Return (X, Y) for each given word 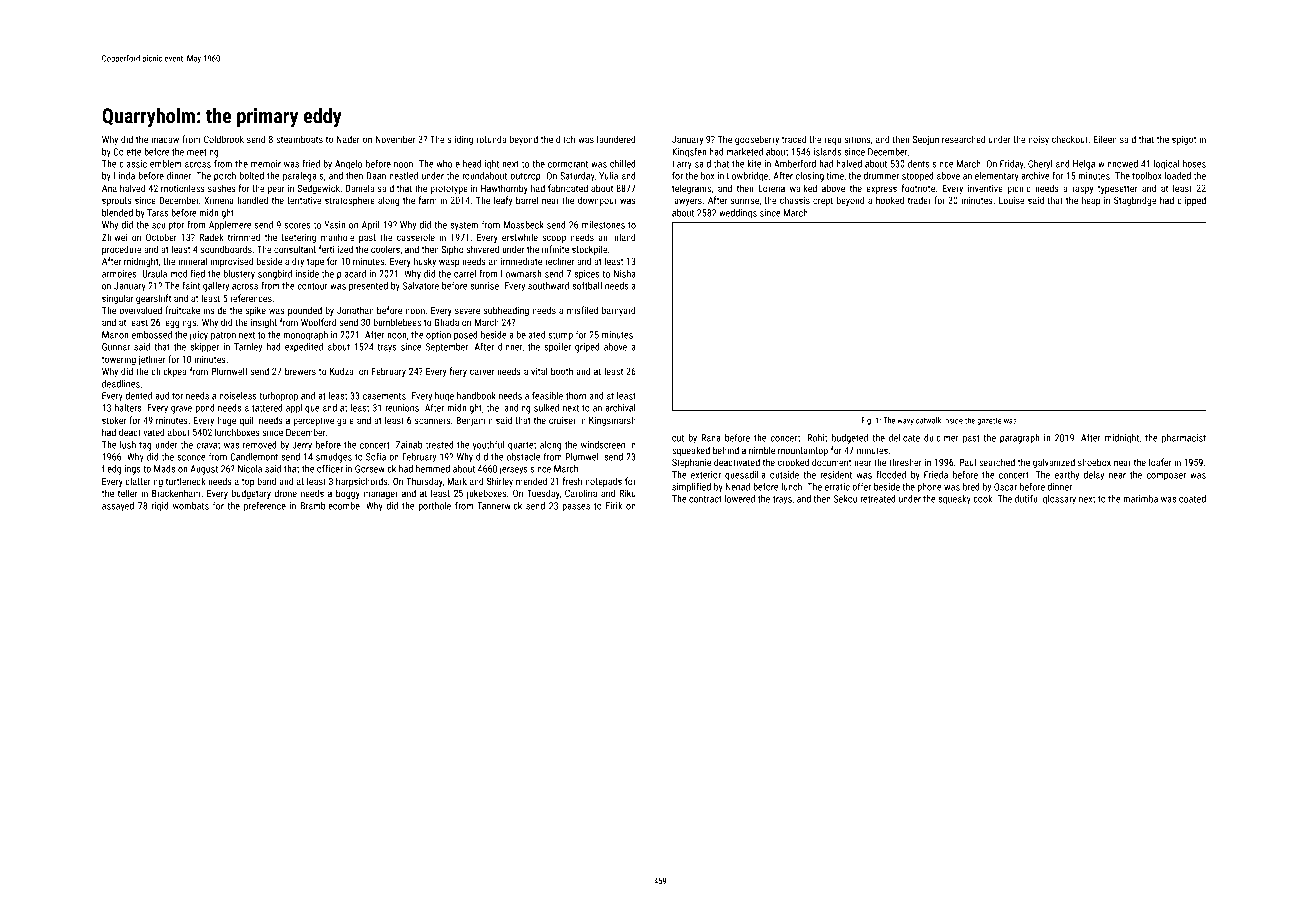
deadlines (121, 384)
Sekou (845, 499)
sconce (192, 458)
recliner (559, 261)
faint (191, 286)
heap (1091, 201)
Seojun (926, 140)
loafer (1160, 462)
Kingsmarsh (612, 421)
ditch (565, 139)
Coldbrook (224, 139)
